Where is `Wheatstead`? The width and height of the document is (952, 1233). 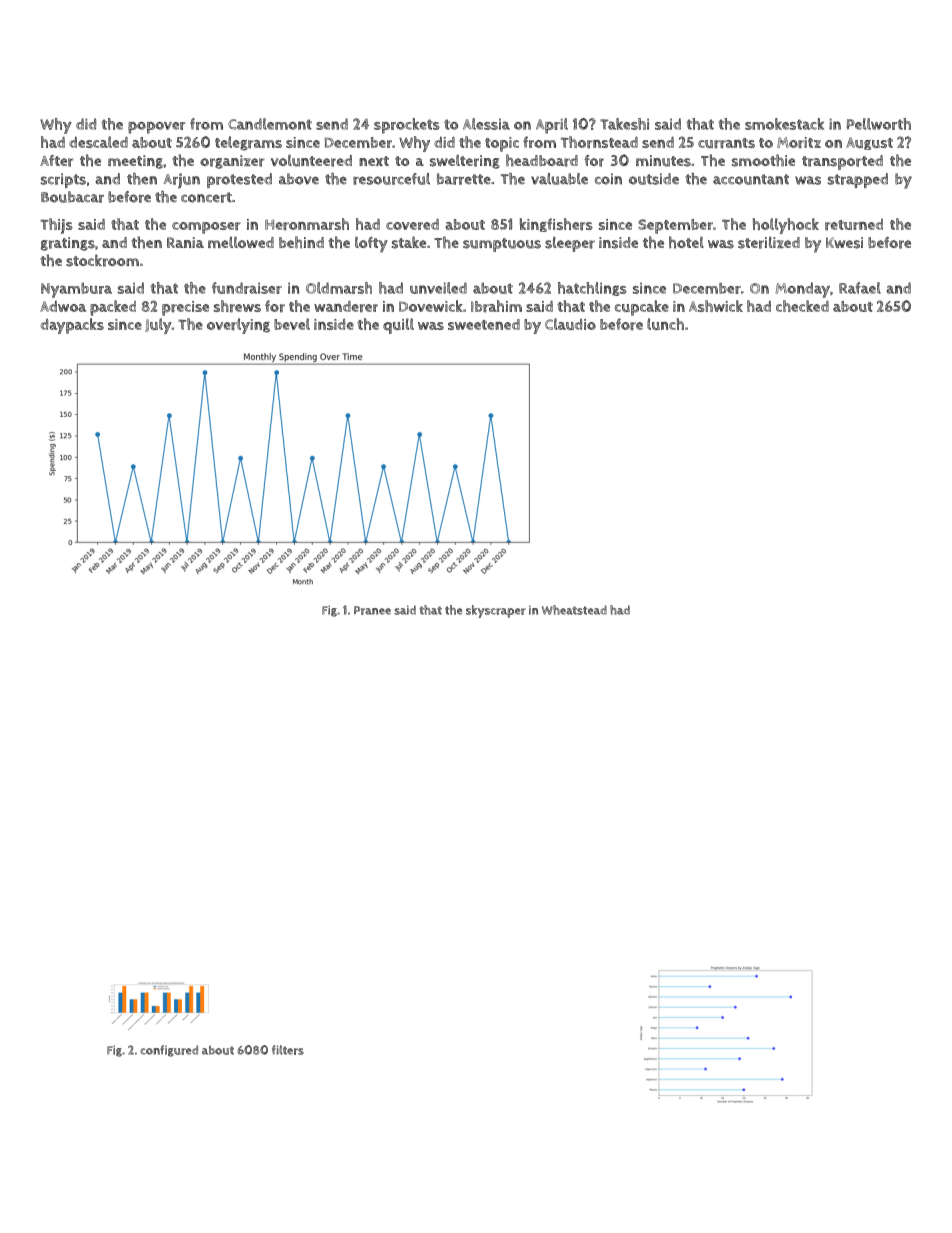 Wheatstead is located at coordinates (574, 610).
